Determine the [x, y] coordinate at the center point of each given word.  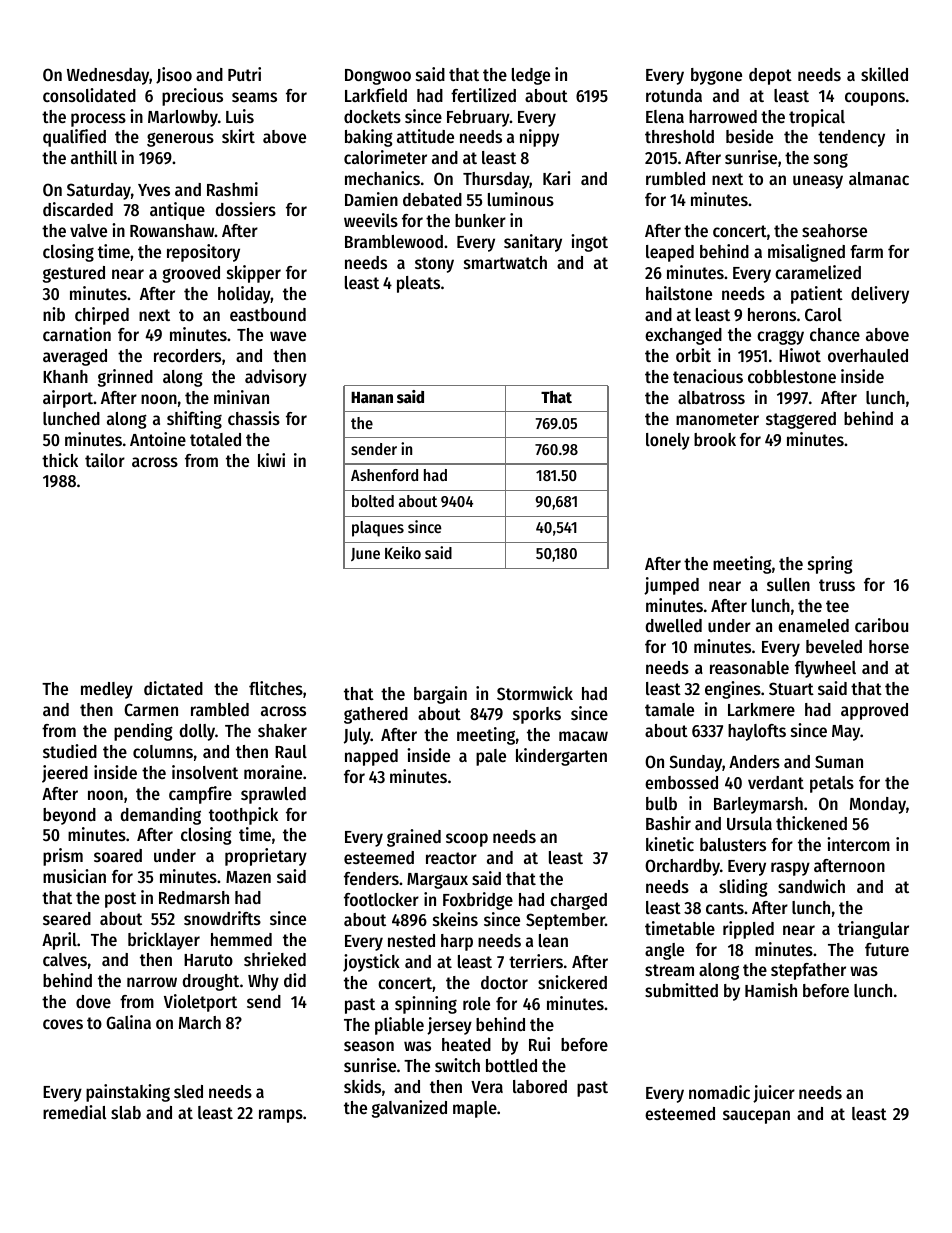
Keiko [403, 552]
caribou [881, 625]
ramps [281, 1116]
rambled [220, 709]
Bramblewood [394, 241]
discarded [78, 209]
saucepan [756, 1117]
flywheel [825, 669]
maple [475, 1109]
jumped [671, 586]
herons [772, 314]
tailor [105, 460]
